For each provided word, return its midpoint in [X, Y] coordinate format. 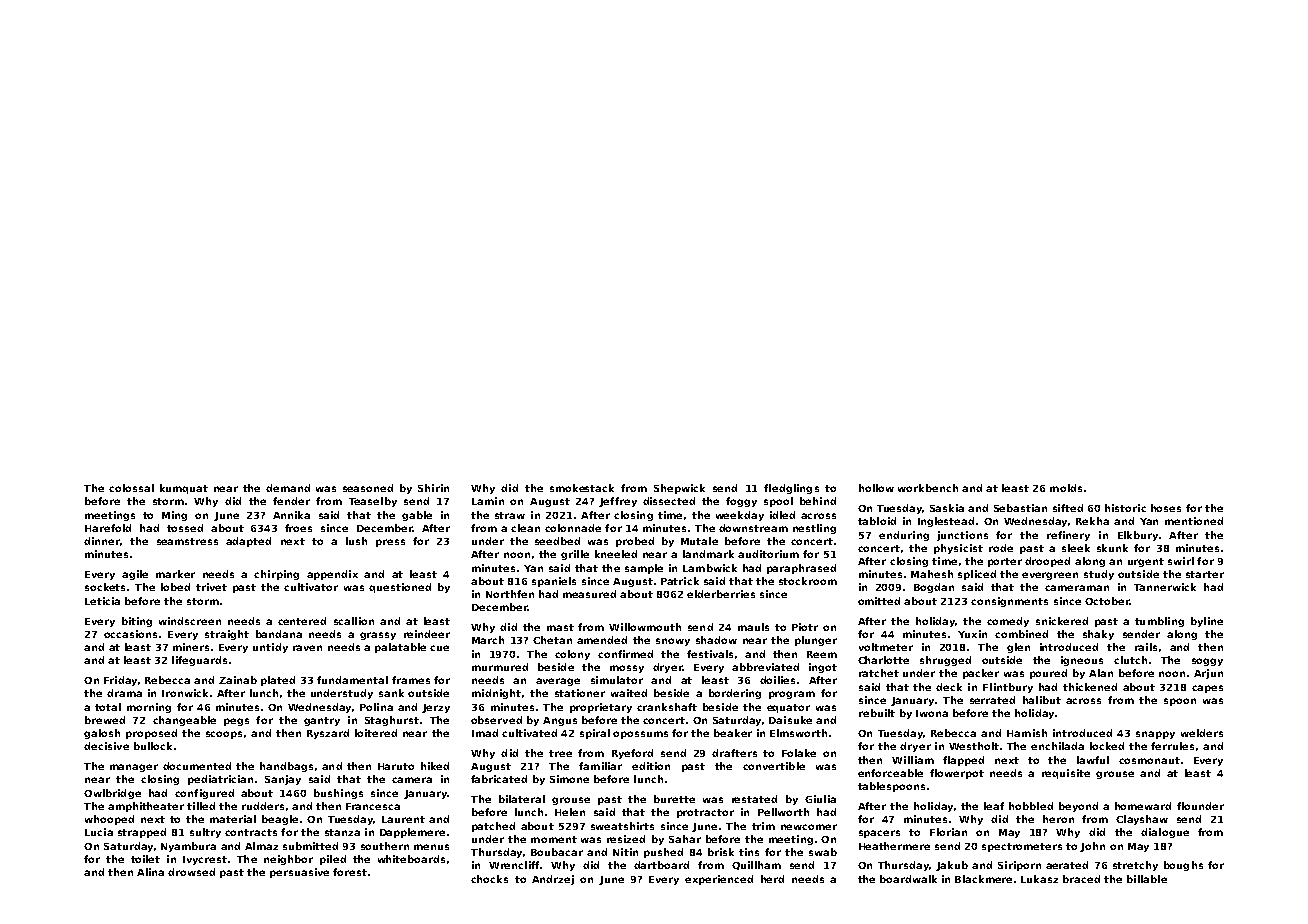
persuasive [299, 873]
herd [772, 879]
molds [1066, 488]
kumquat [184, 489]
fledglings [791, 489]
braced [1081, 879]
